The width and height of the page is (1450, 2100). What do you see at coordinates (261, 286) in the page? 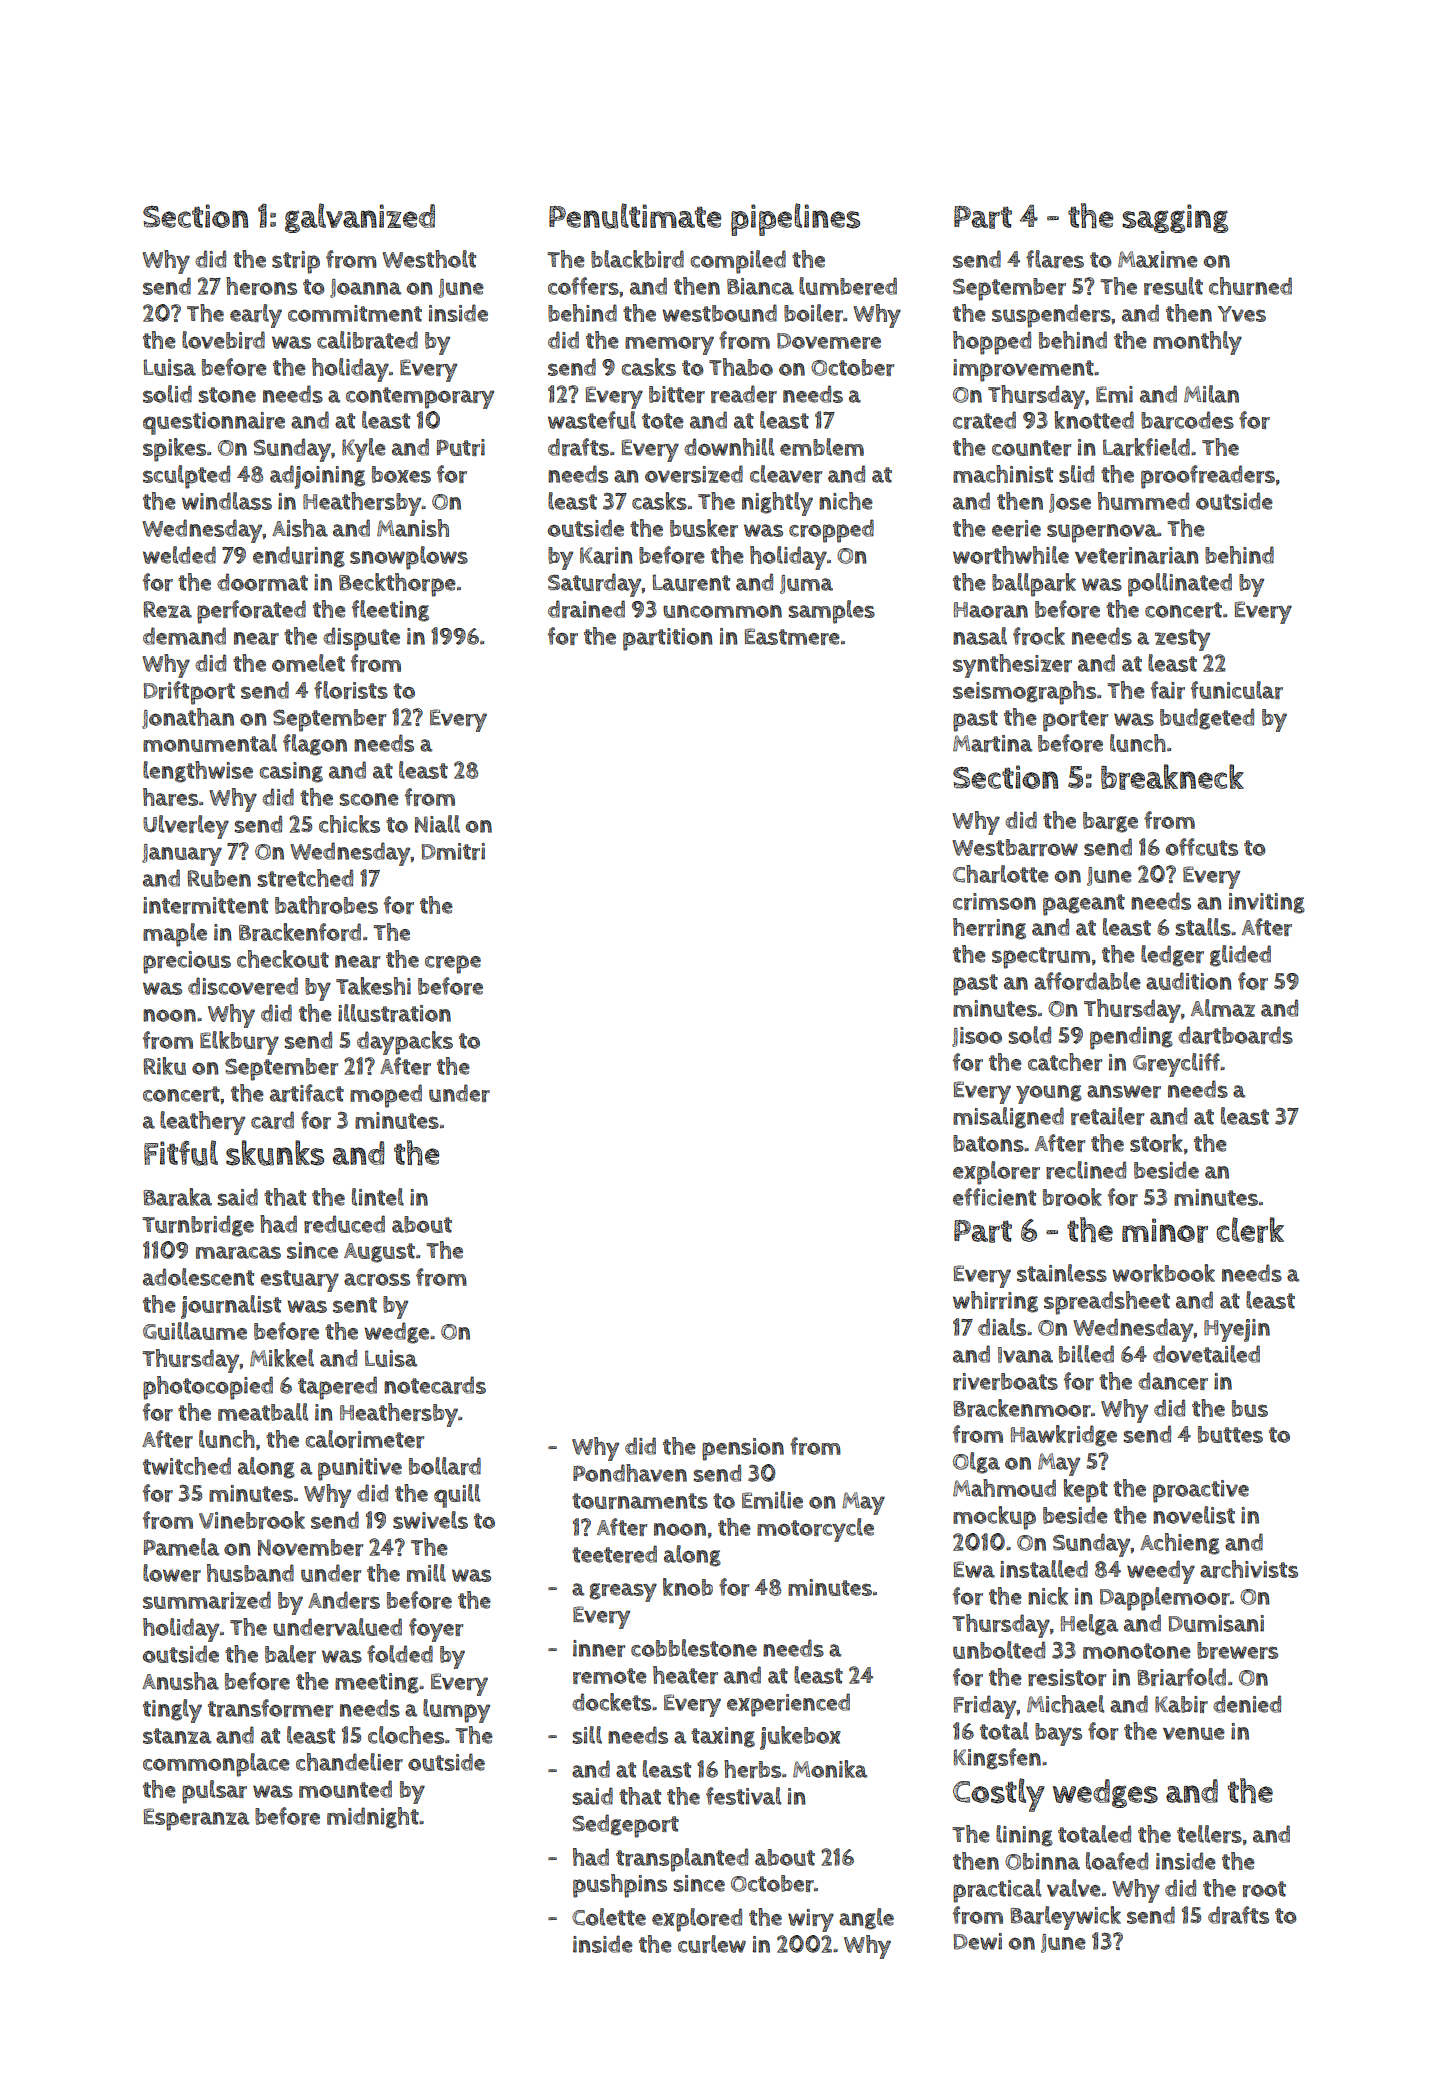
I see `herons` at bounding box center [261, 286].
